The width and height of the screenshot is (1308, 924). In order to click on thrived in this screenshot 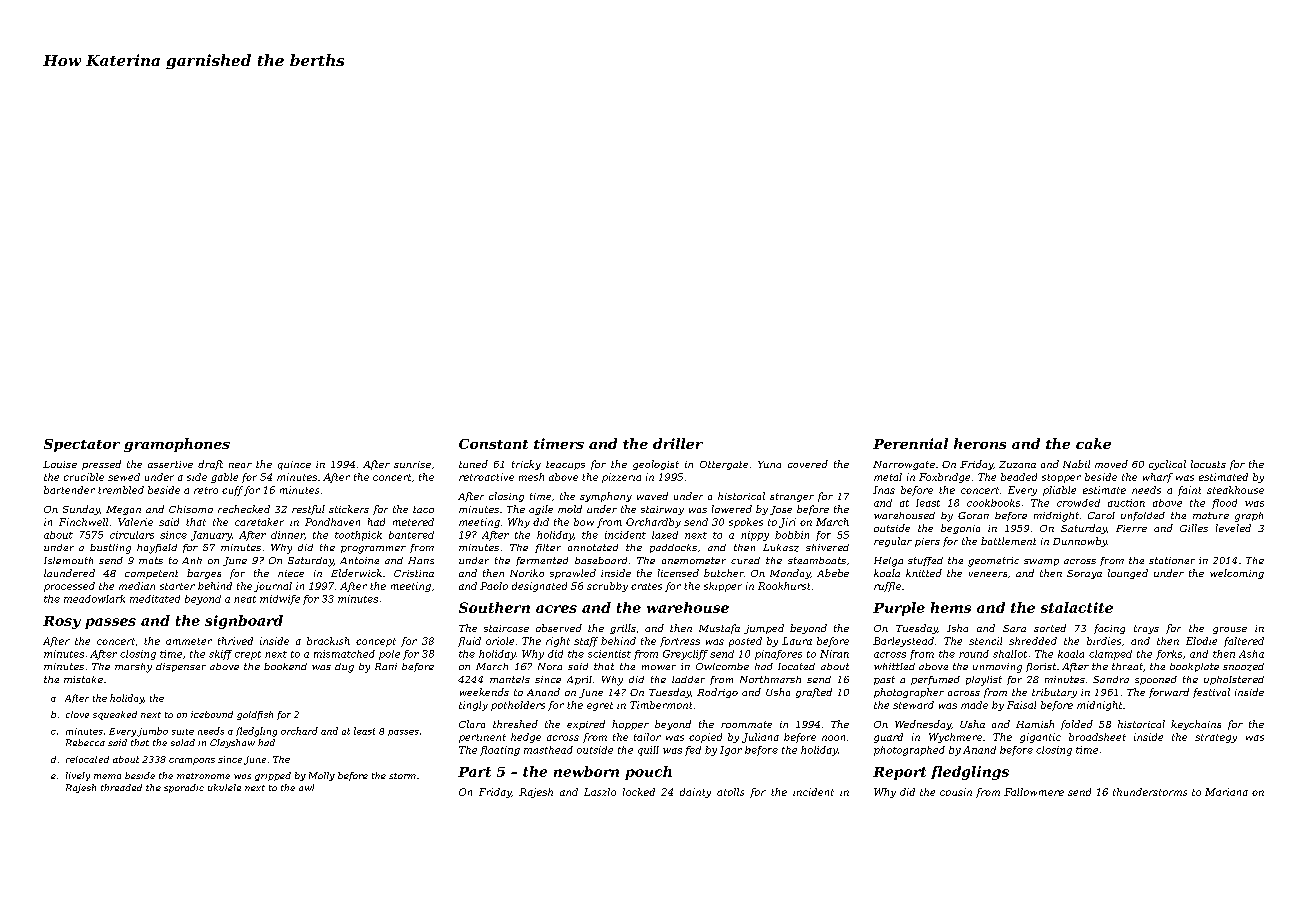, I will do `click(235, 641)`.
